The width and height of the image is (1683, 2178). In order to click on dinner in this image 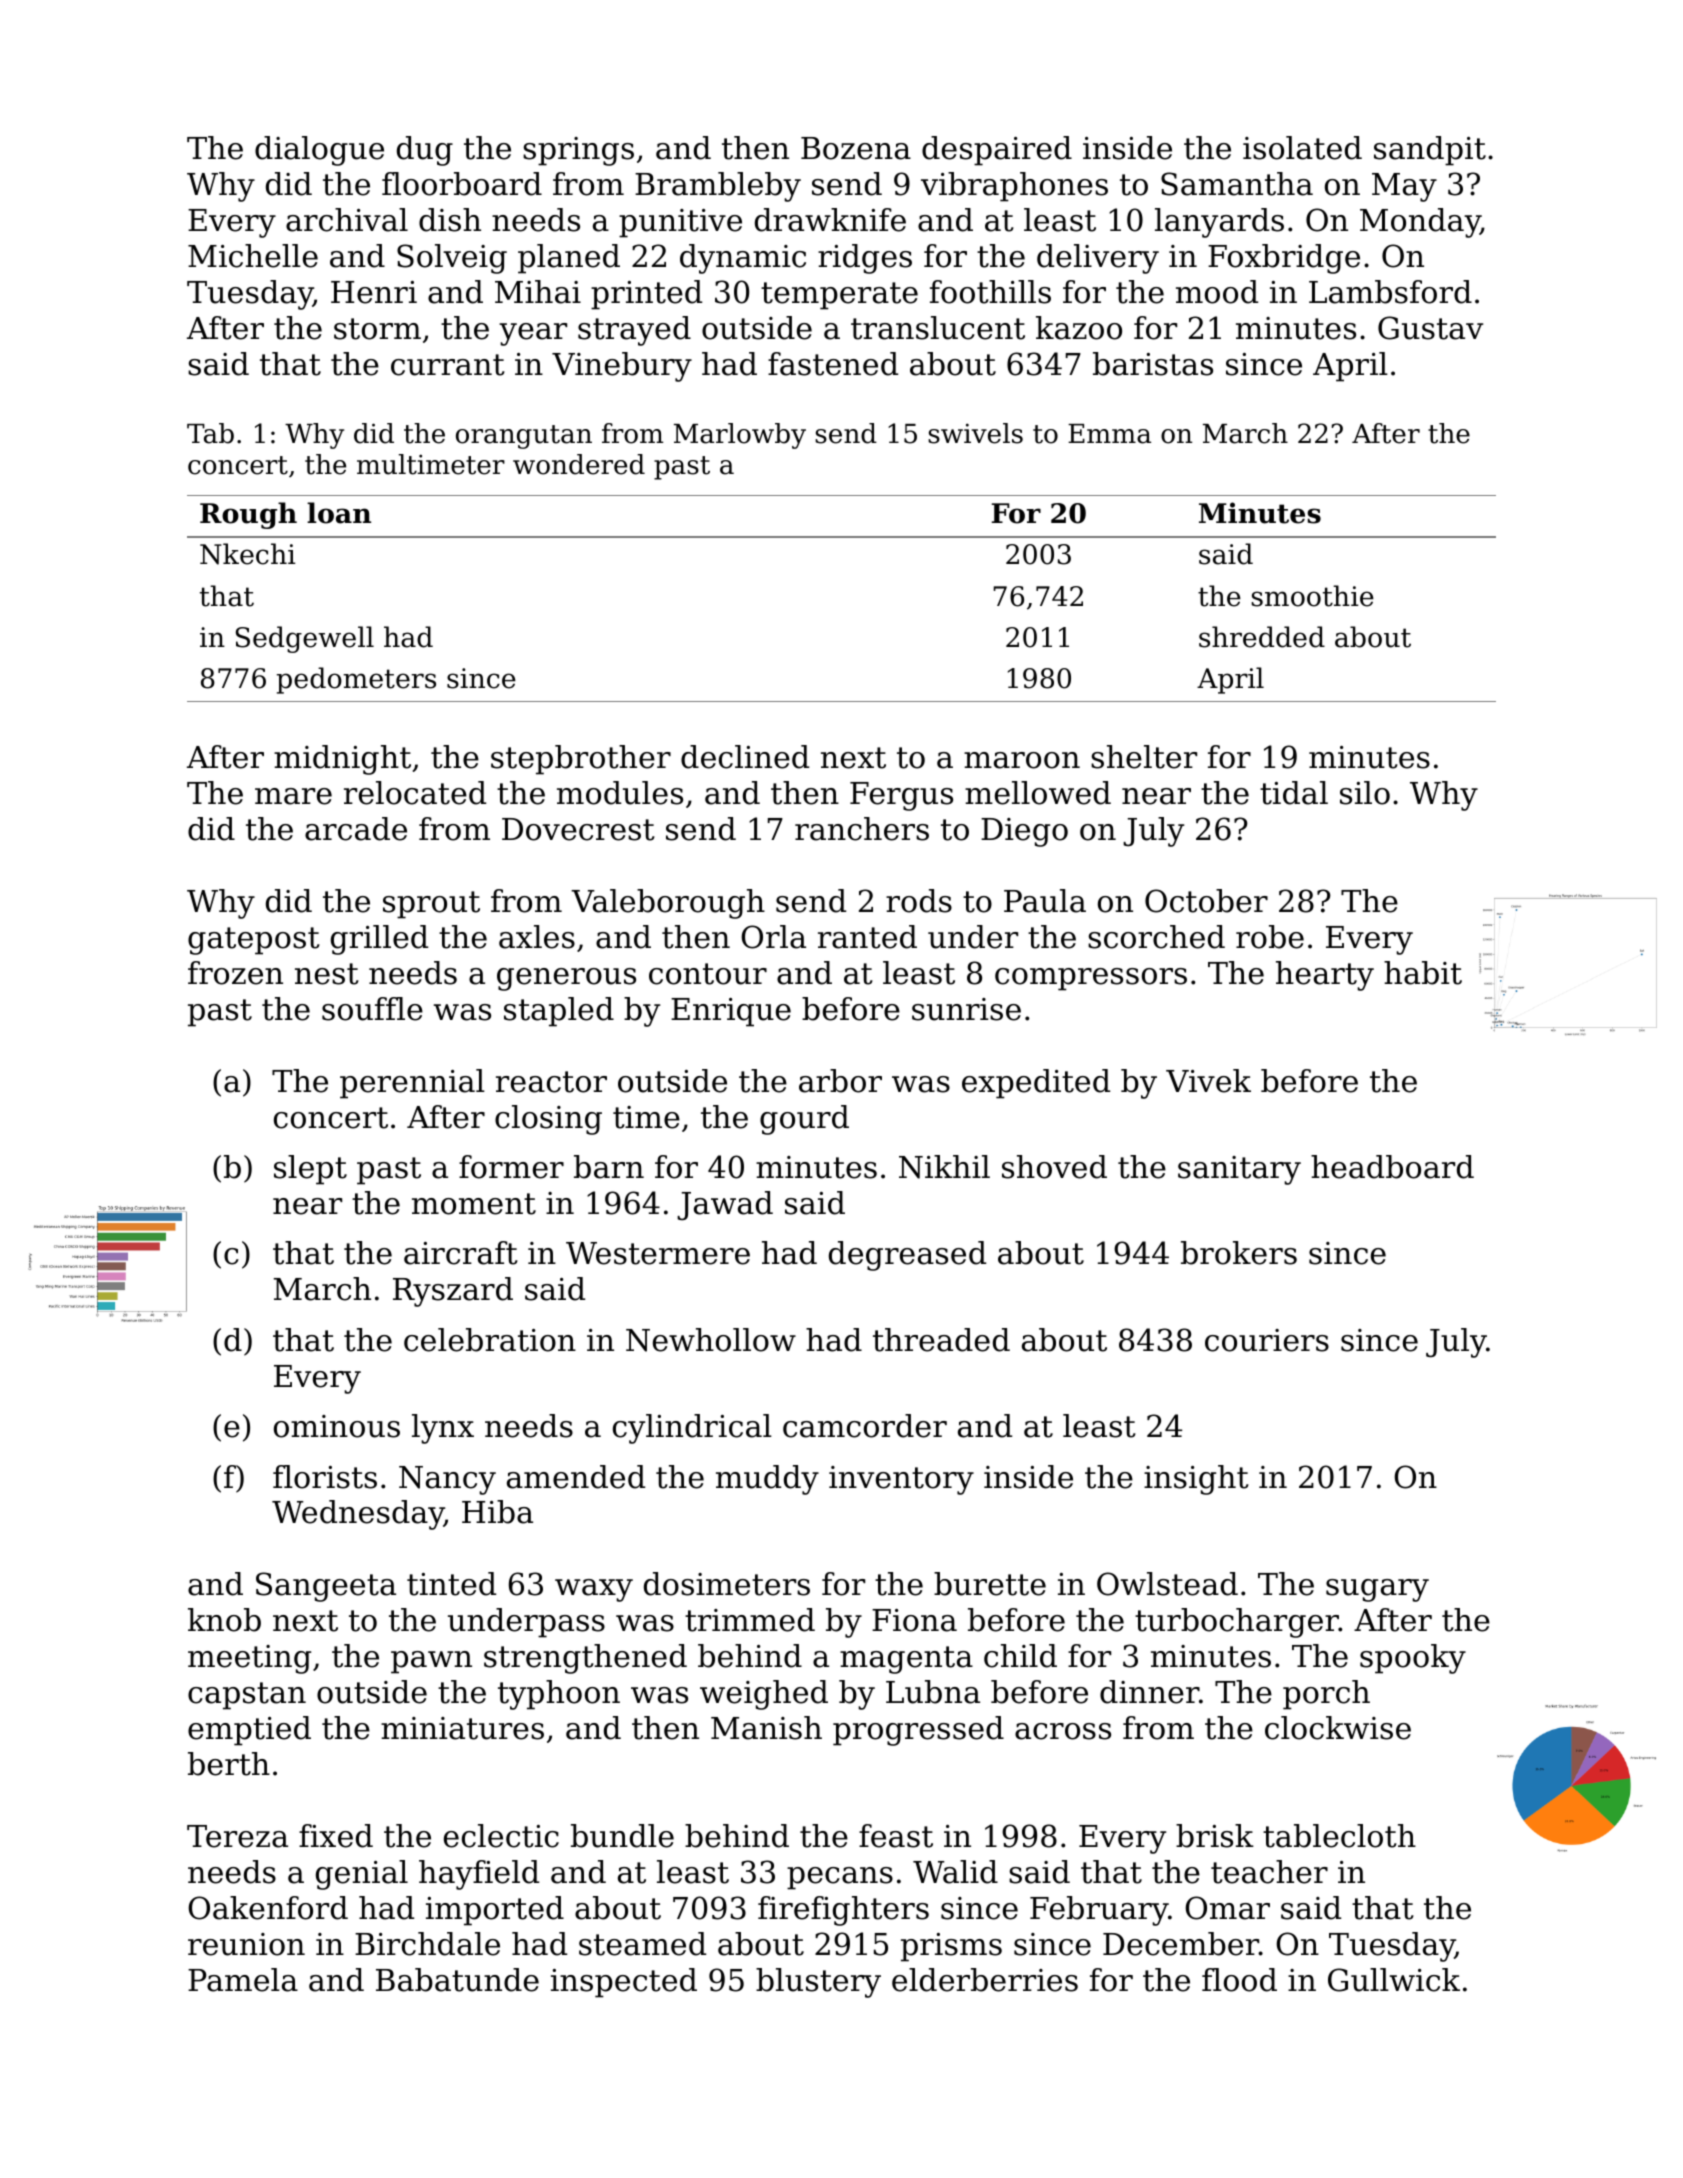, I will do `click(1149, 1692)`.
